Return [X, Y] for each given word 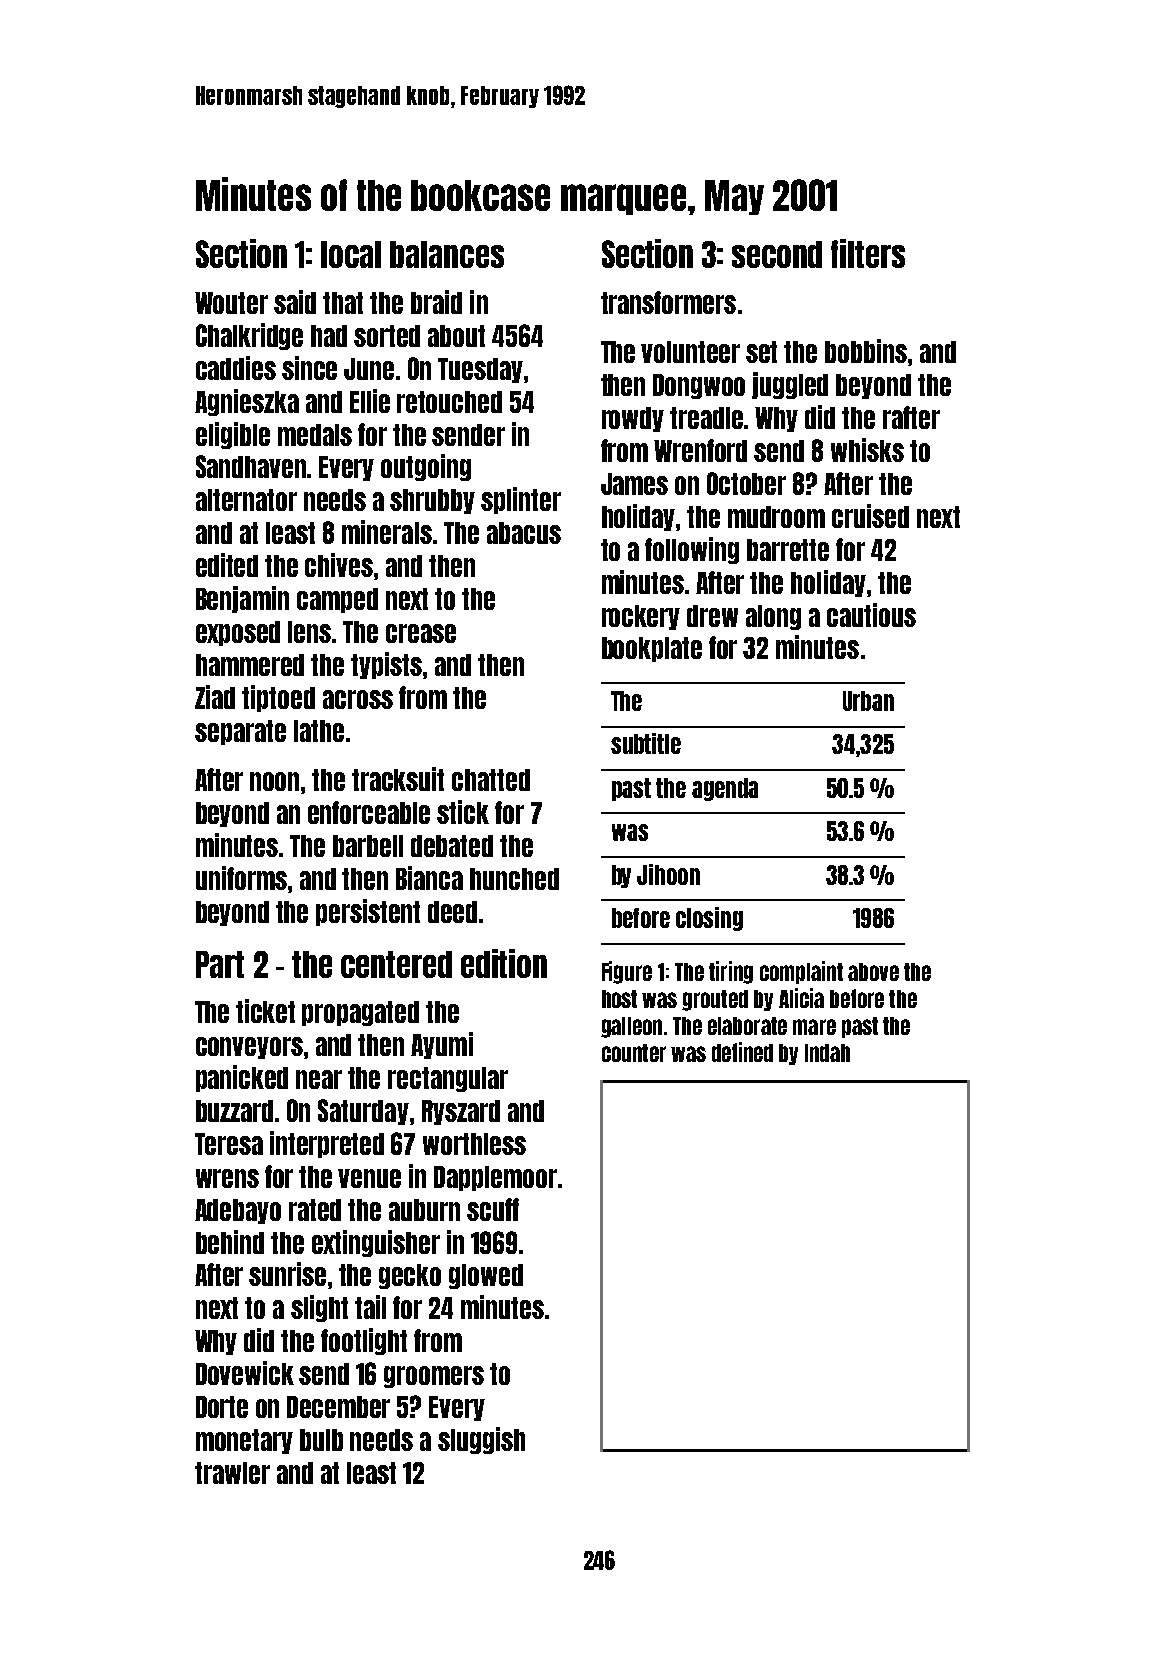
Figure [627, 972]
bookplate [652, 649]
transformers [668, 302]
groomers [434, 1377]
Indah [827, 1053]
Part [220, 964]
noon [274, 781]
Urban [868, 701]
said [295, 302]
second [777, 254]
